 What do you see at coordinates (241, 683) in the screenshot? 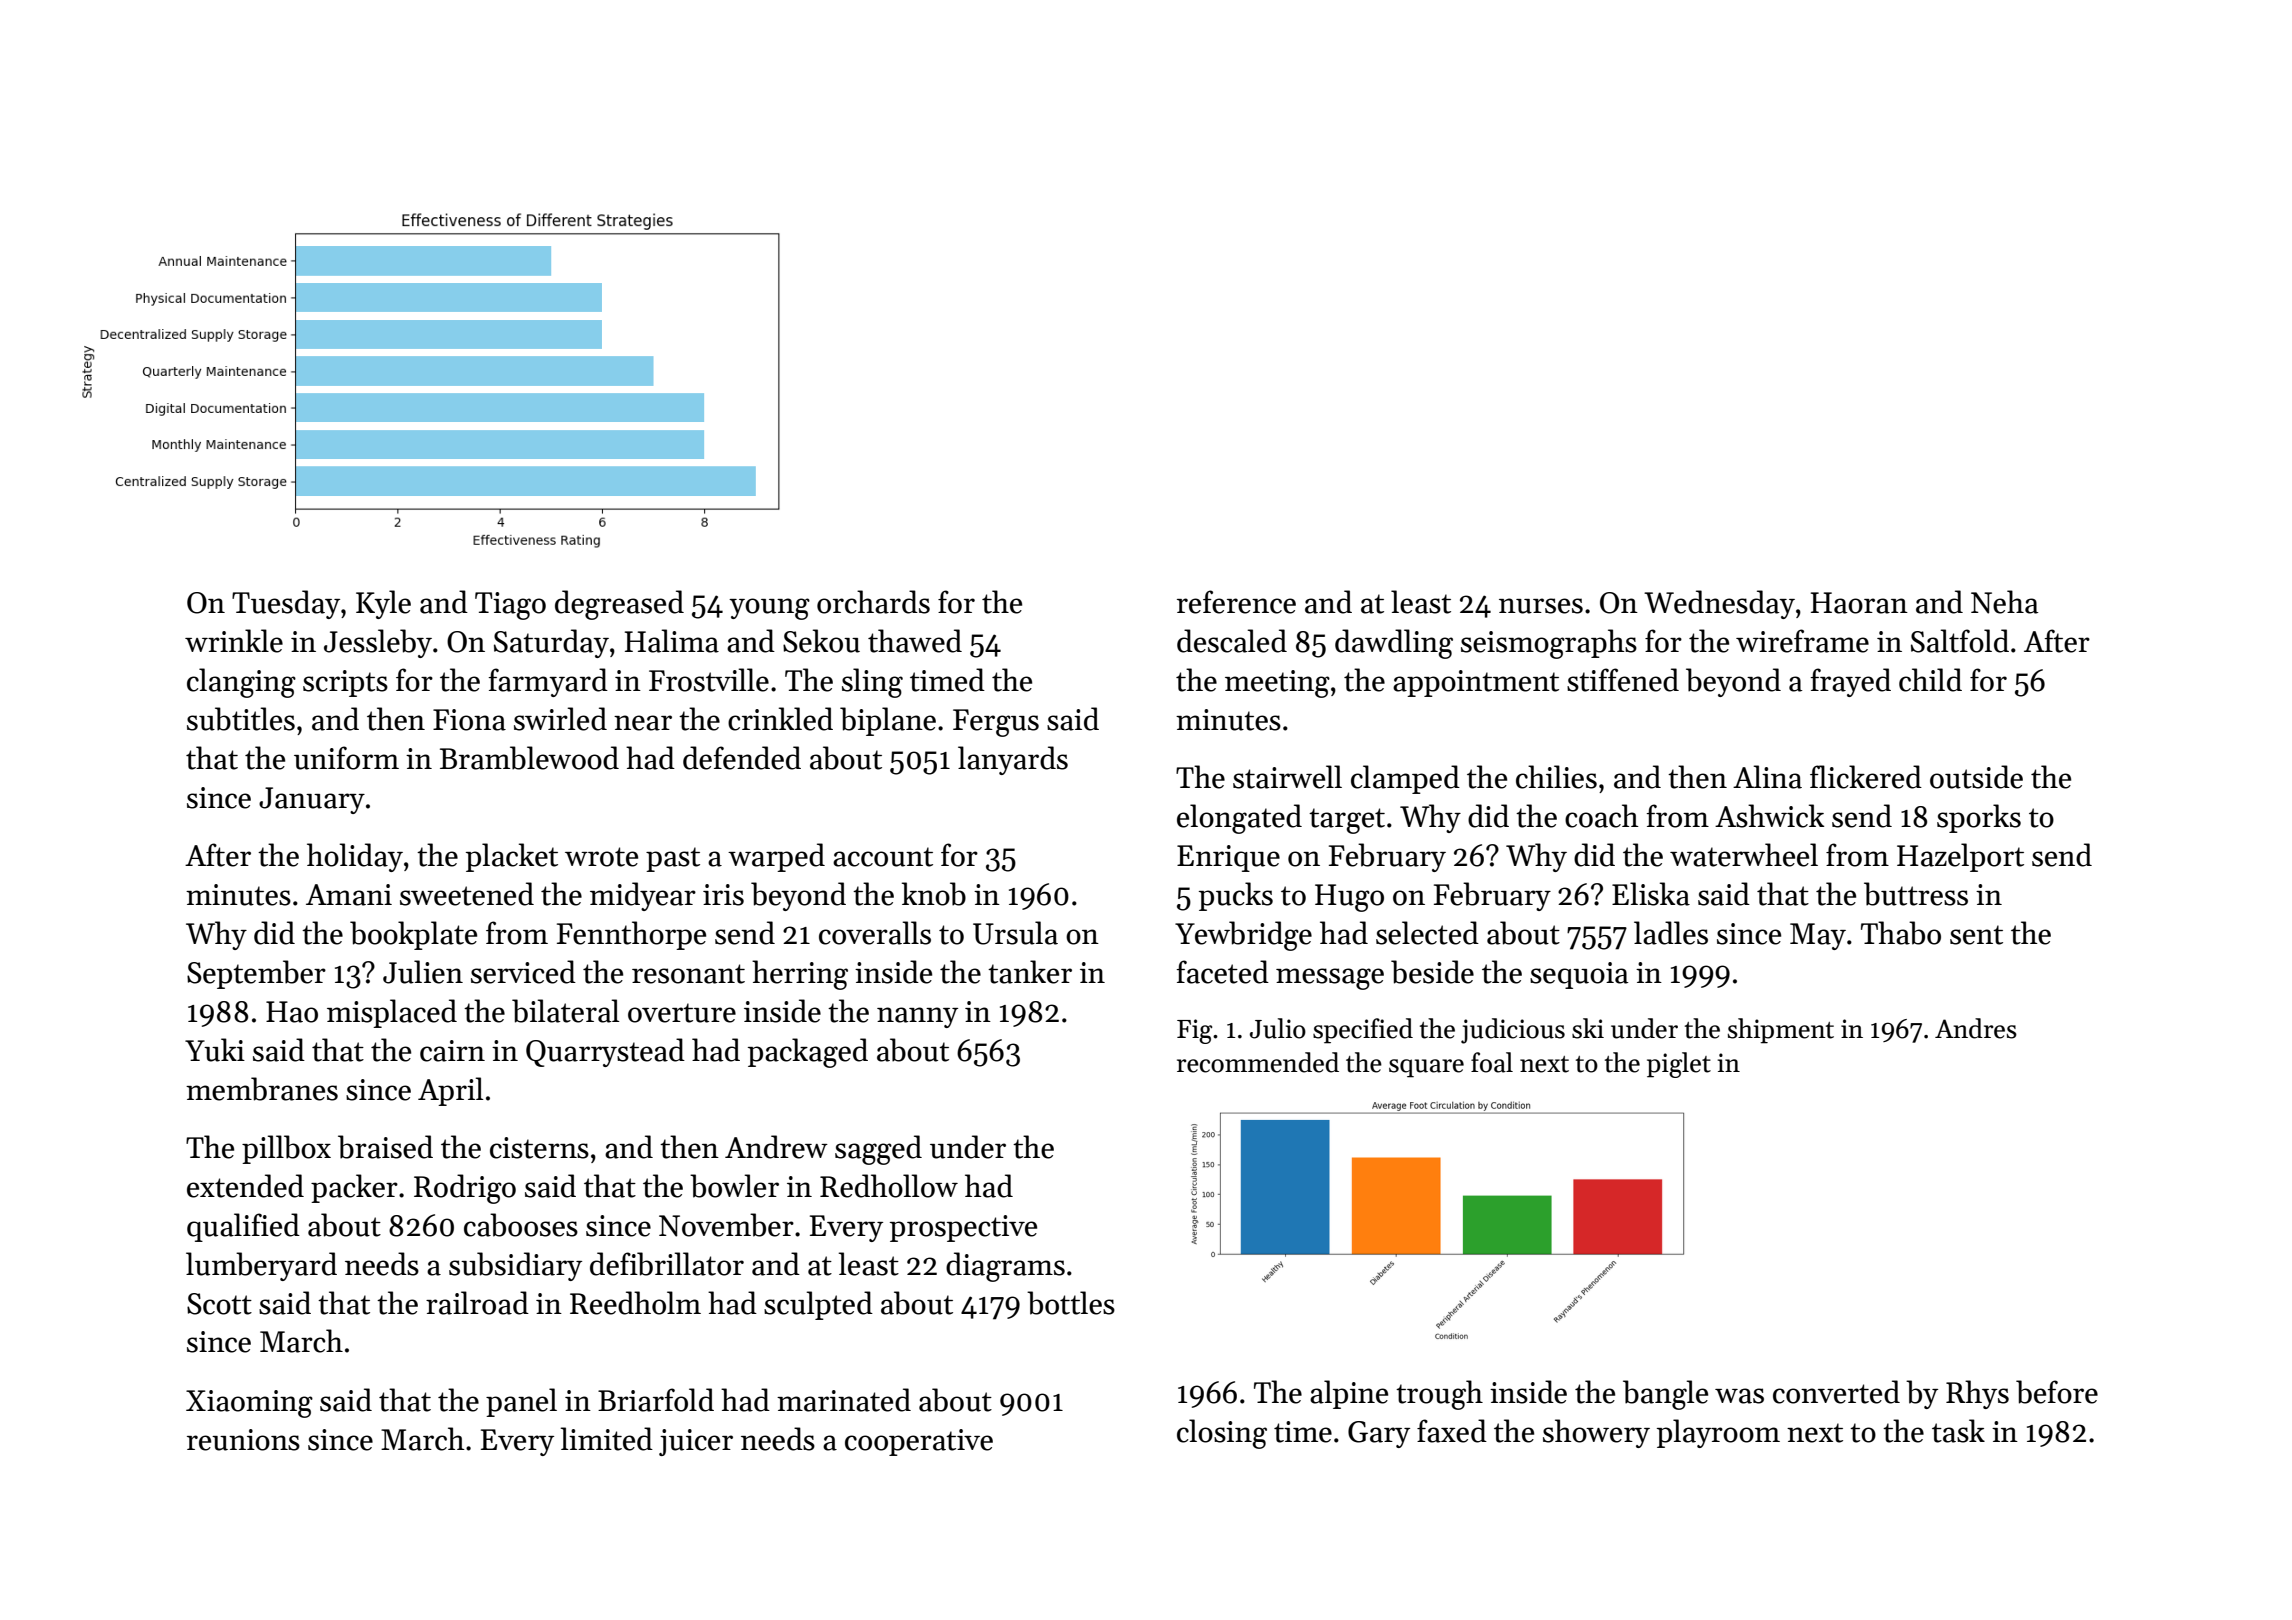
I see `clanging` at bounding box center [241, 683].
